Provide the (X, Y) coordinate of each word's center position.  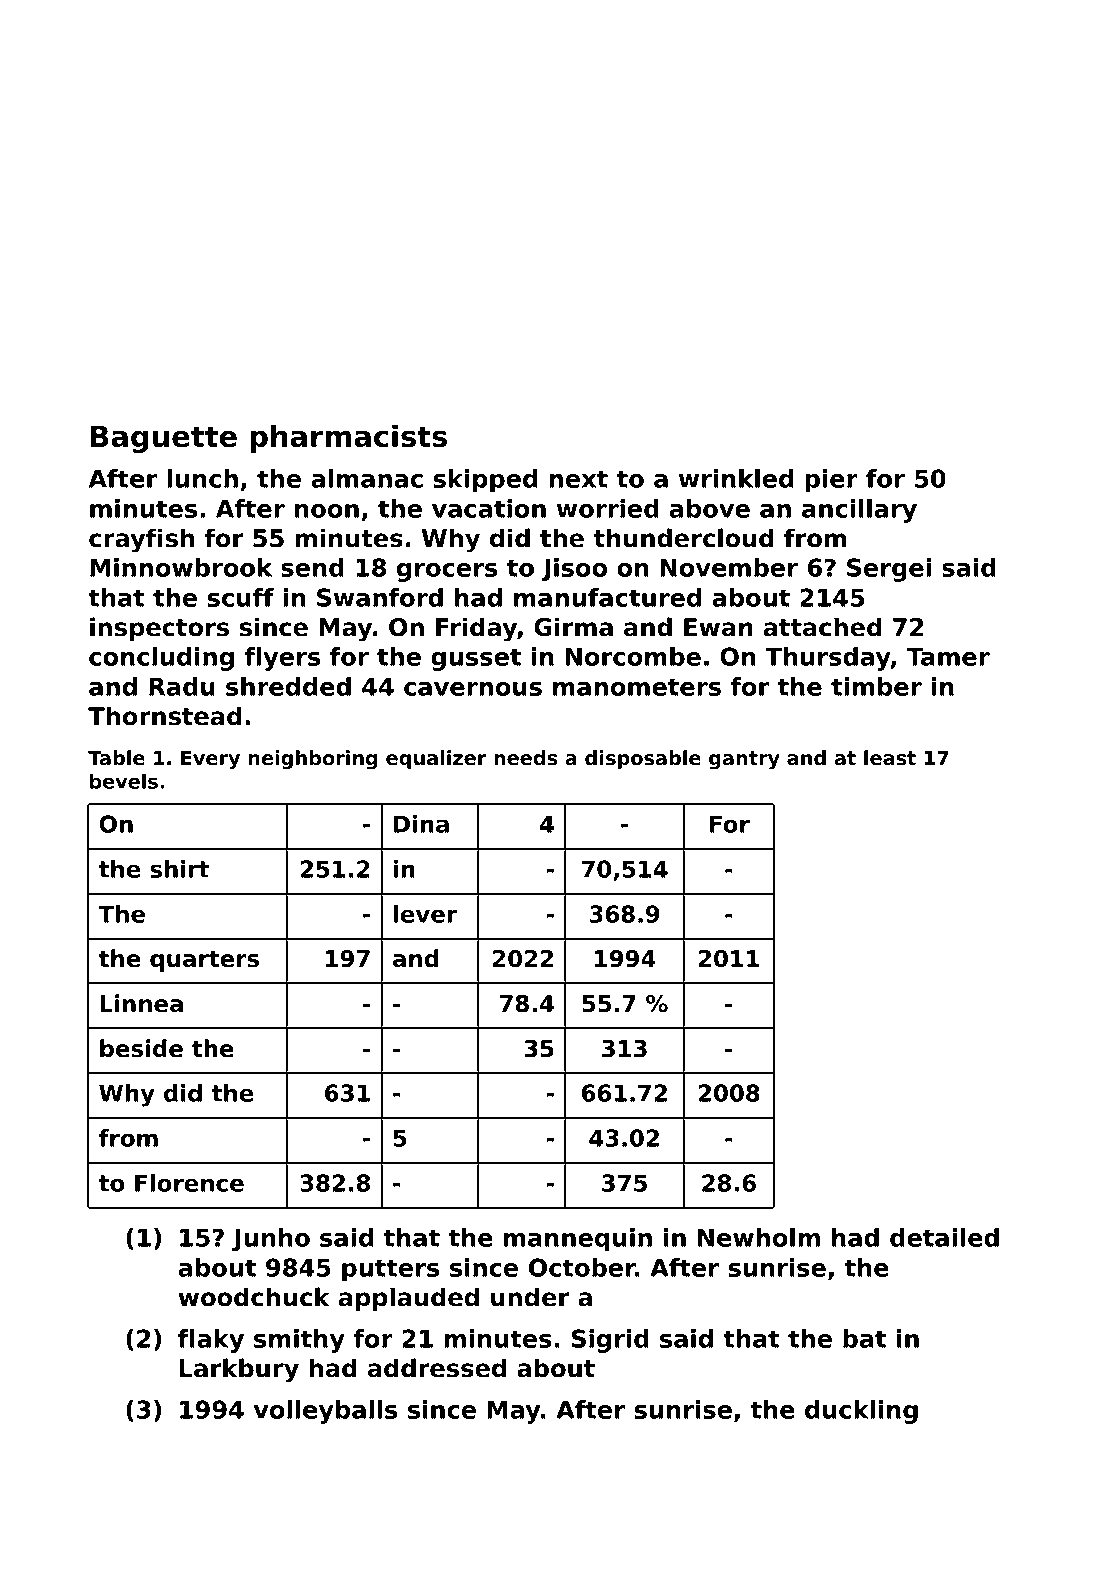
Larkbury (239, 1370)
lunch (202, 478)
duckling (861, 1412)
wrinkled (736, 478)
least (890, 758)
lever (425, 914)
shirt (179, 869)
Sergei (889, 570)
